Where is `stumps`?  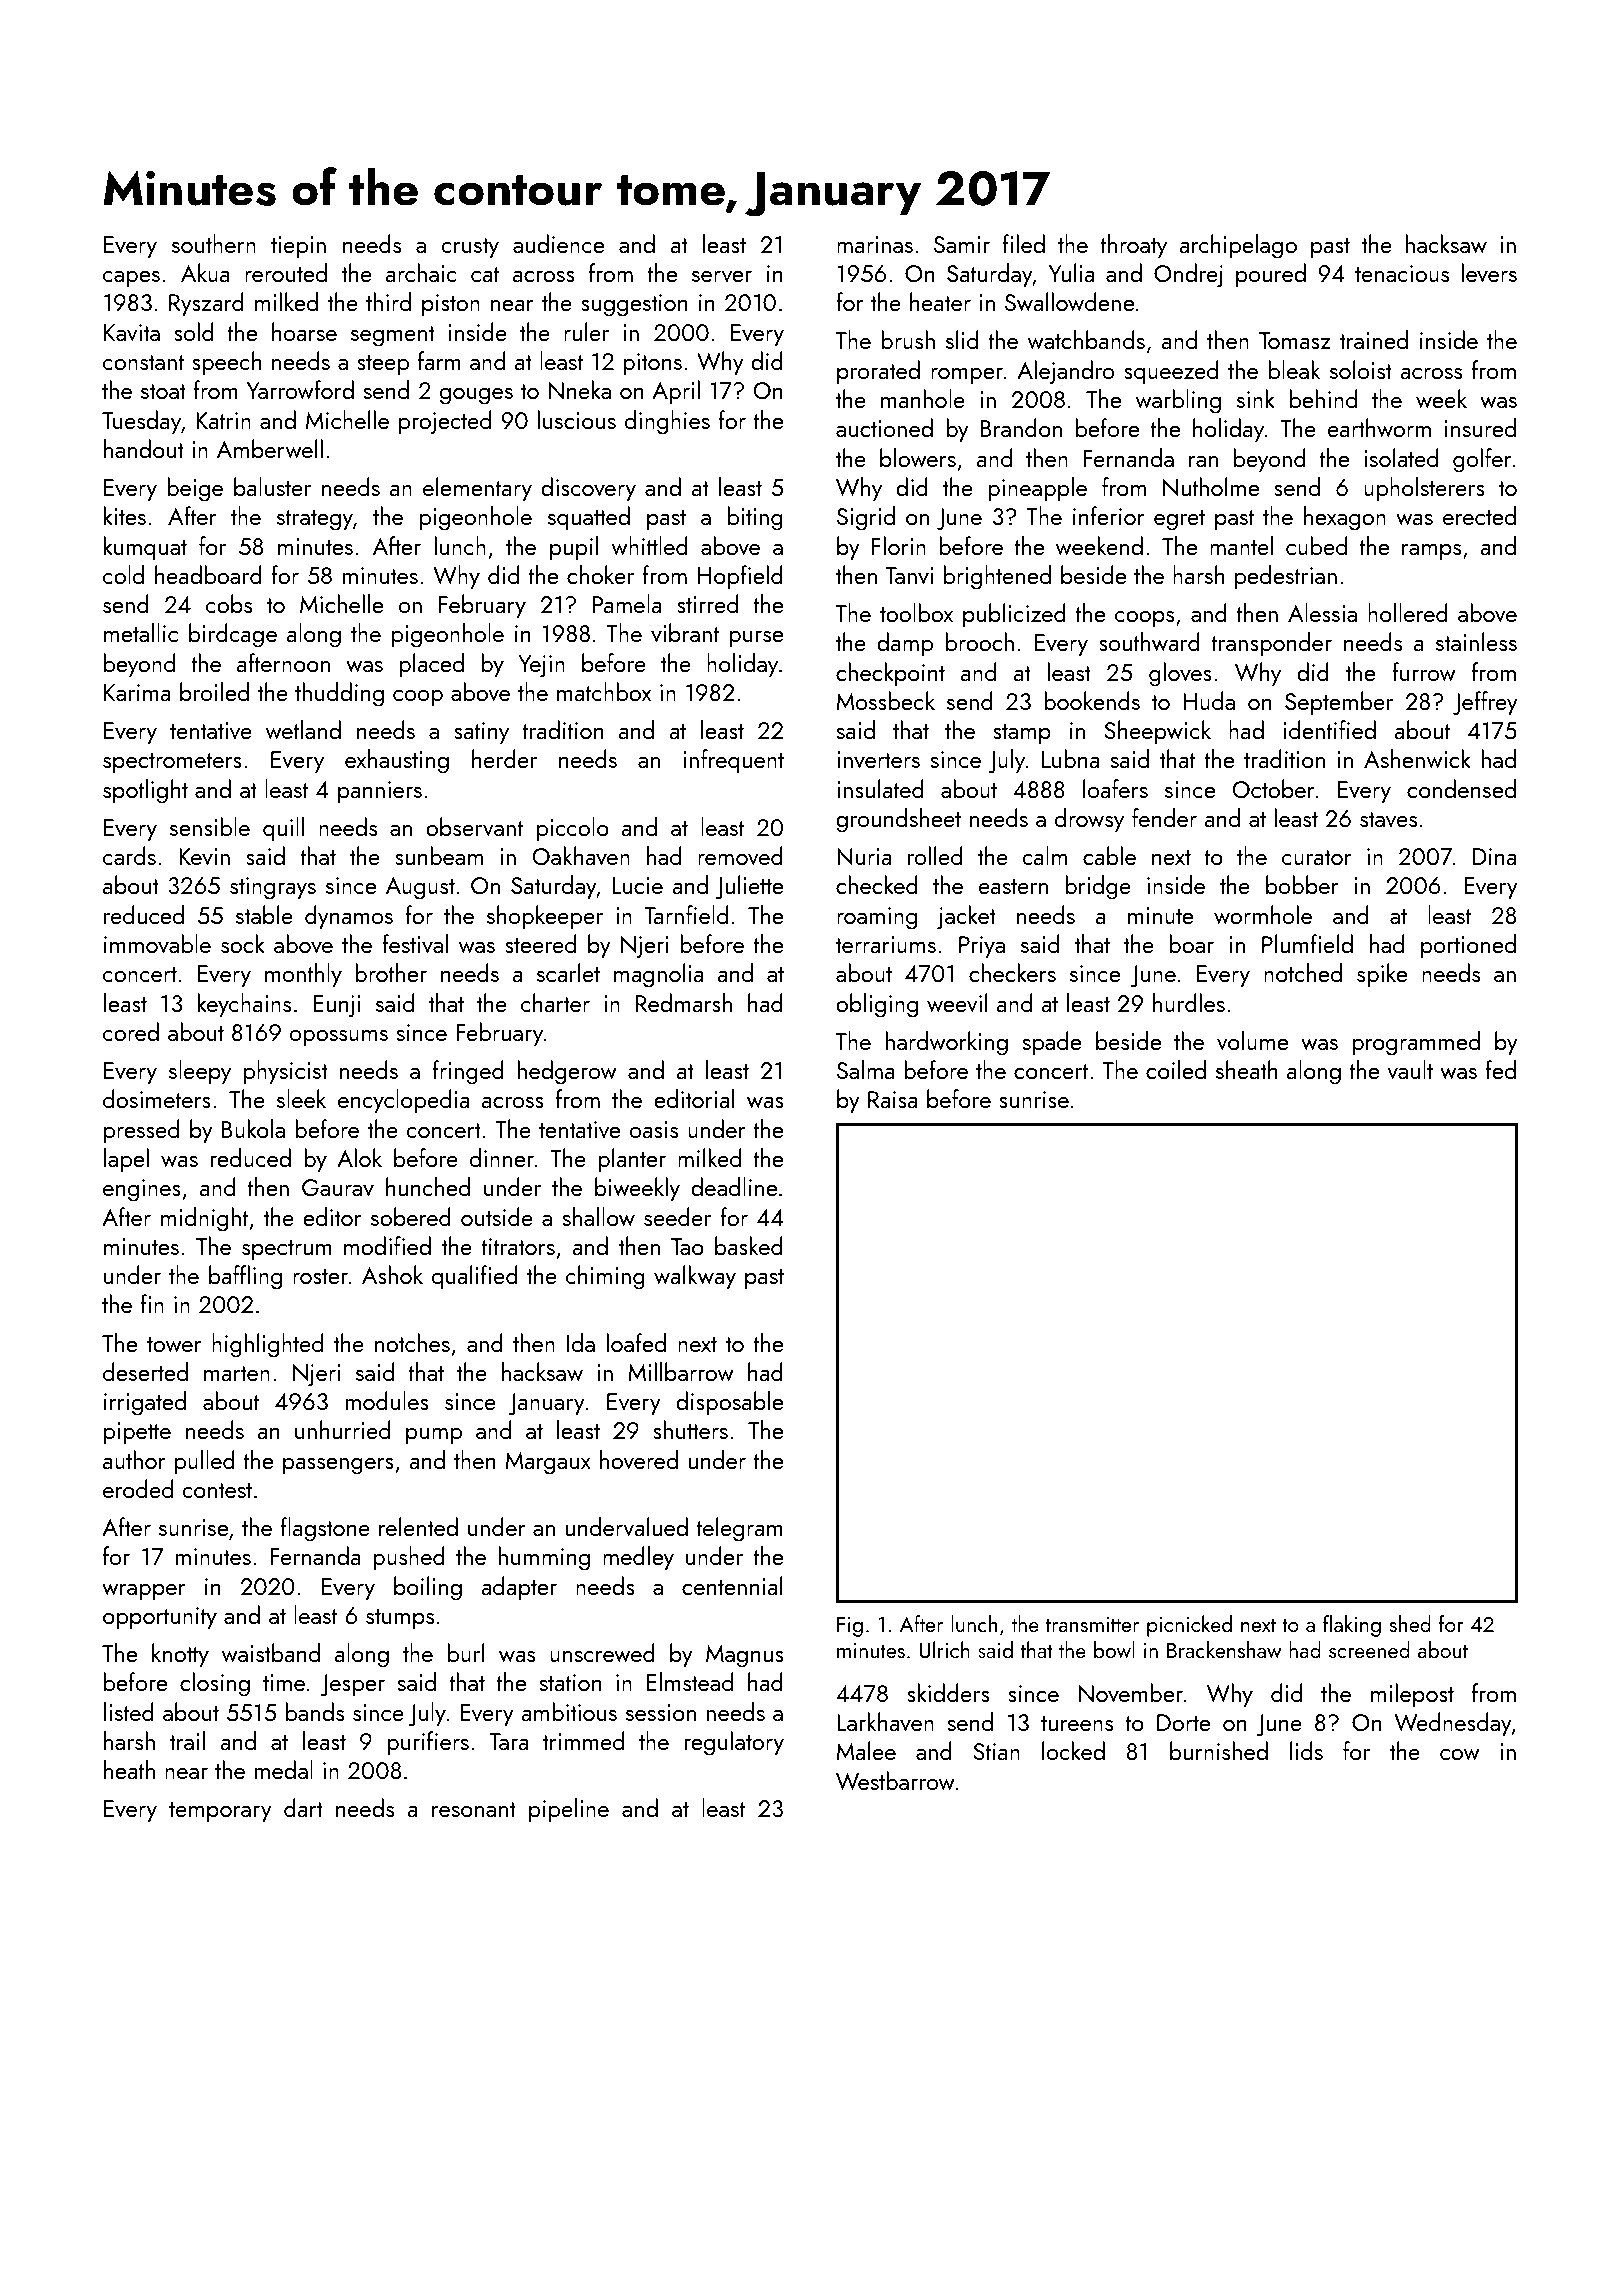 stumps is located at coordinates (400, 1619).
